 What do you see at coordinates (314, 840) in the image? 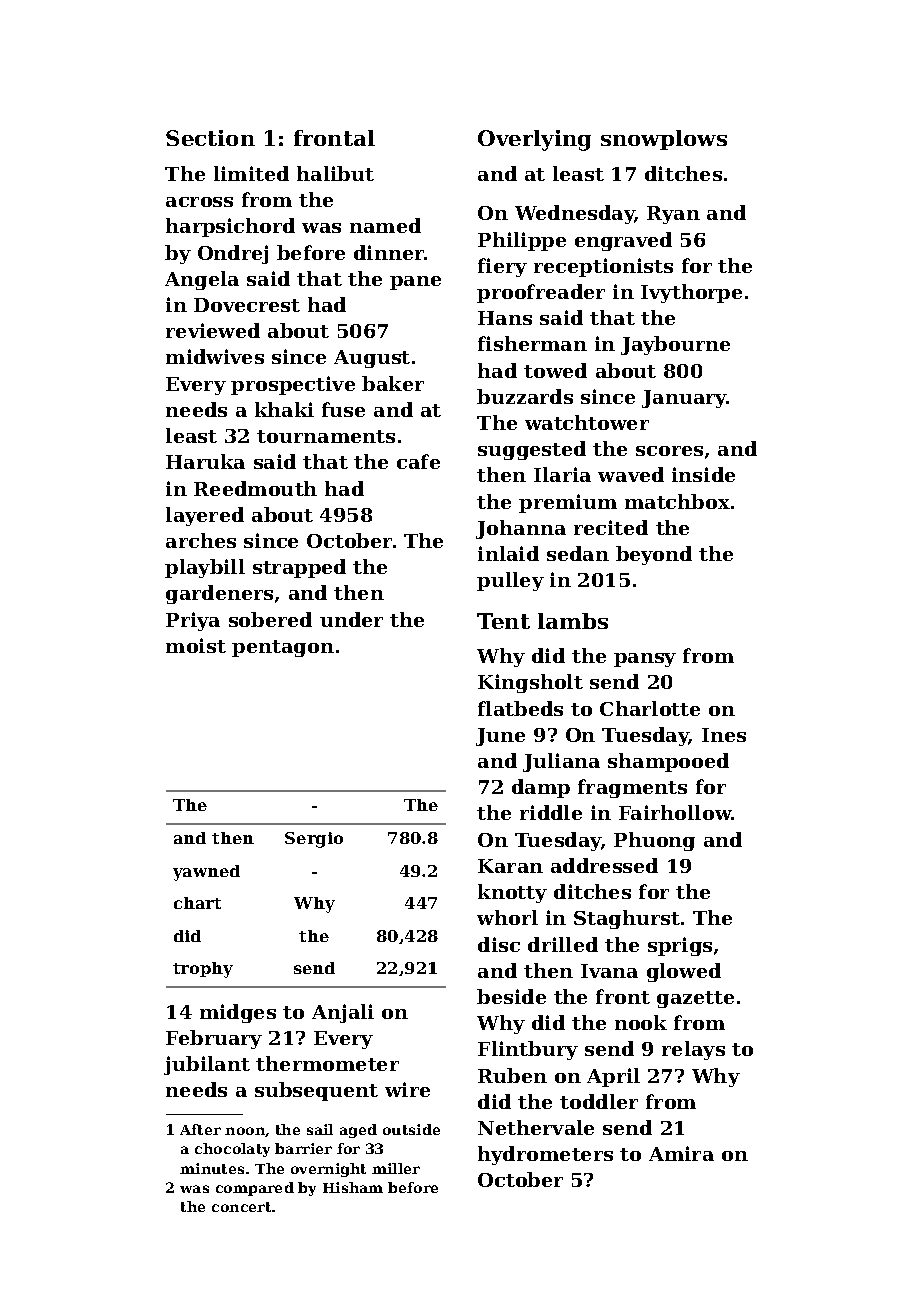
I see `Sergio` at bounding box center [314, 840].
